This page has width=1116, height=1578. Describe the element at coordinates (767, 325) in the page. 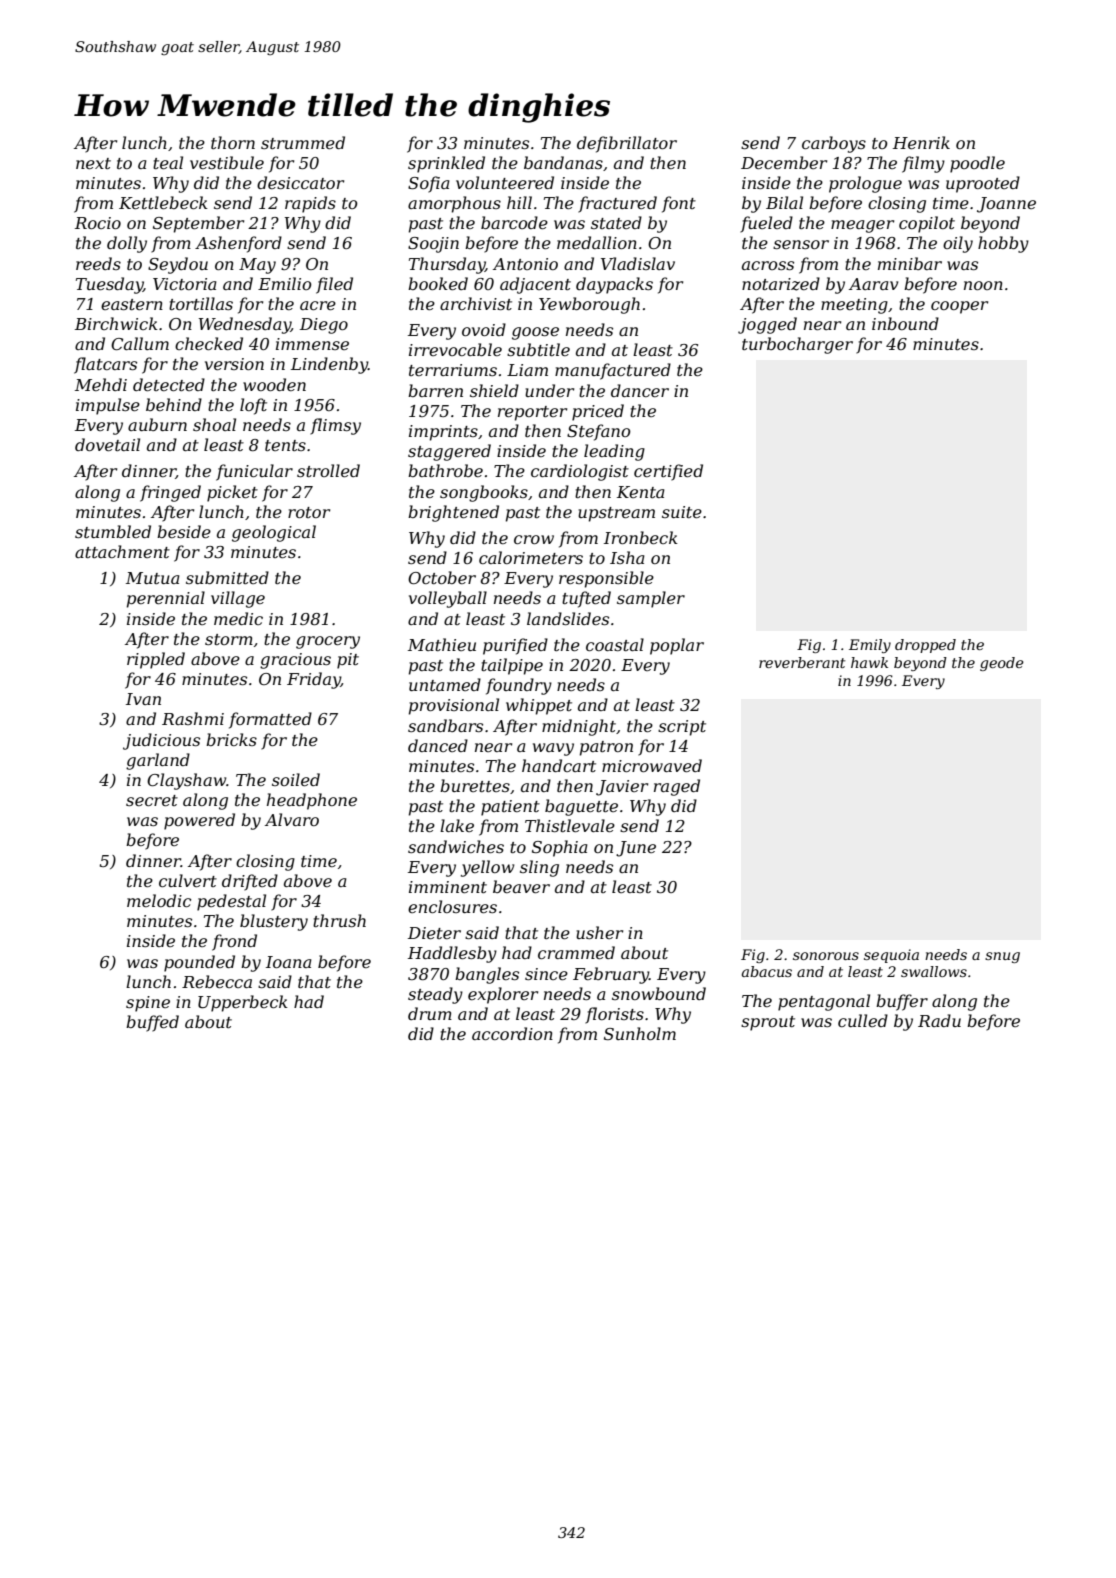

I see `jogged` at that location.
